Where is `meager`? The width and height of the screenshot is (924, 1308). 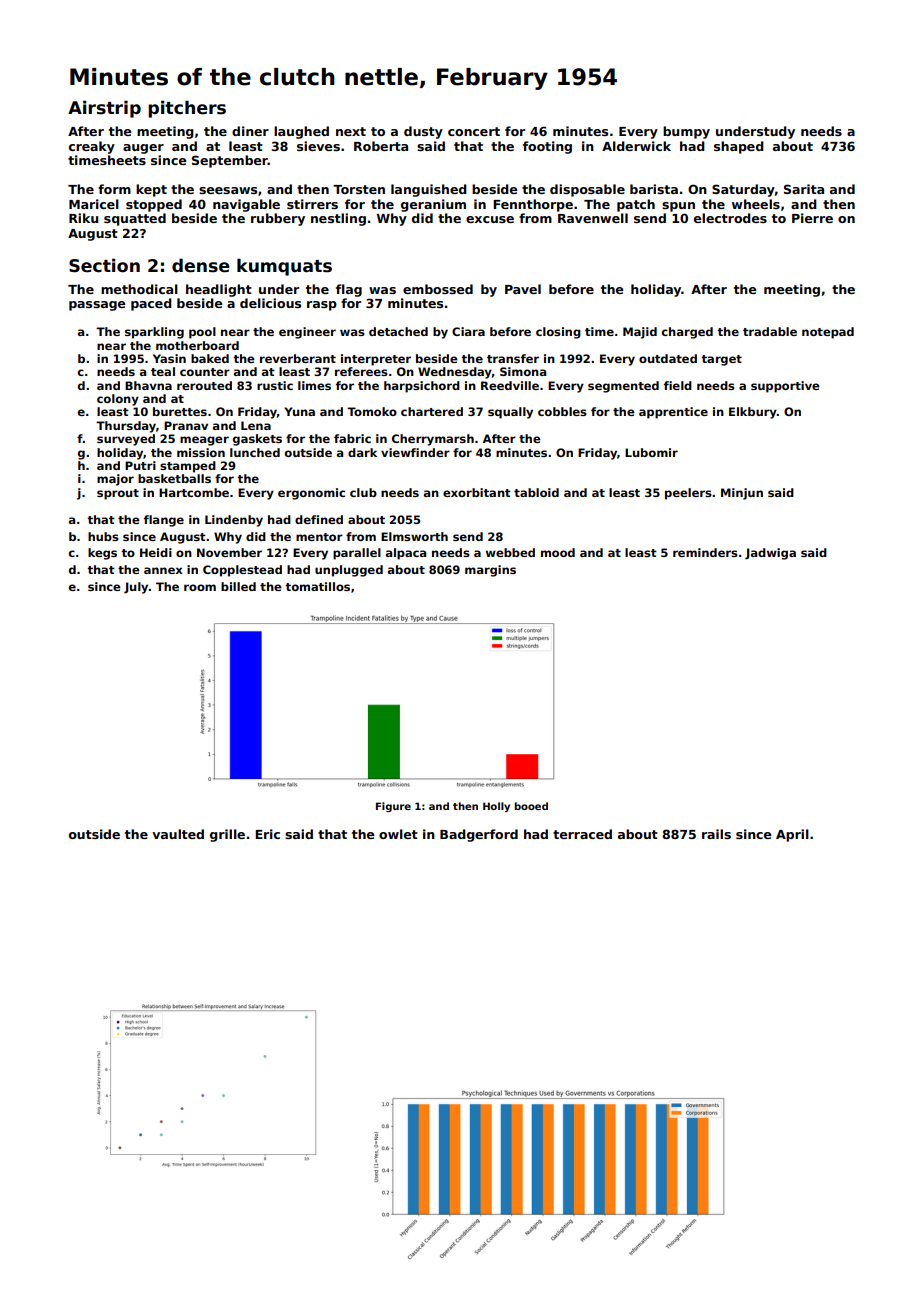 meager is located at coordinates (204, 441).
